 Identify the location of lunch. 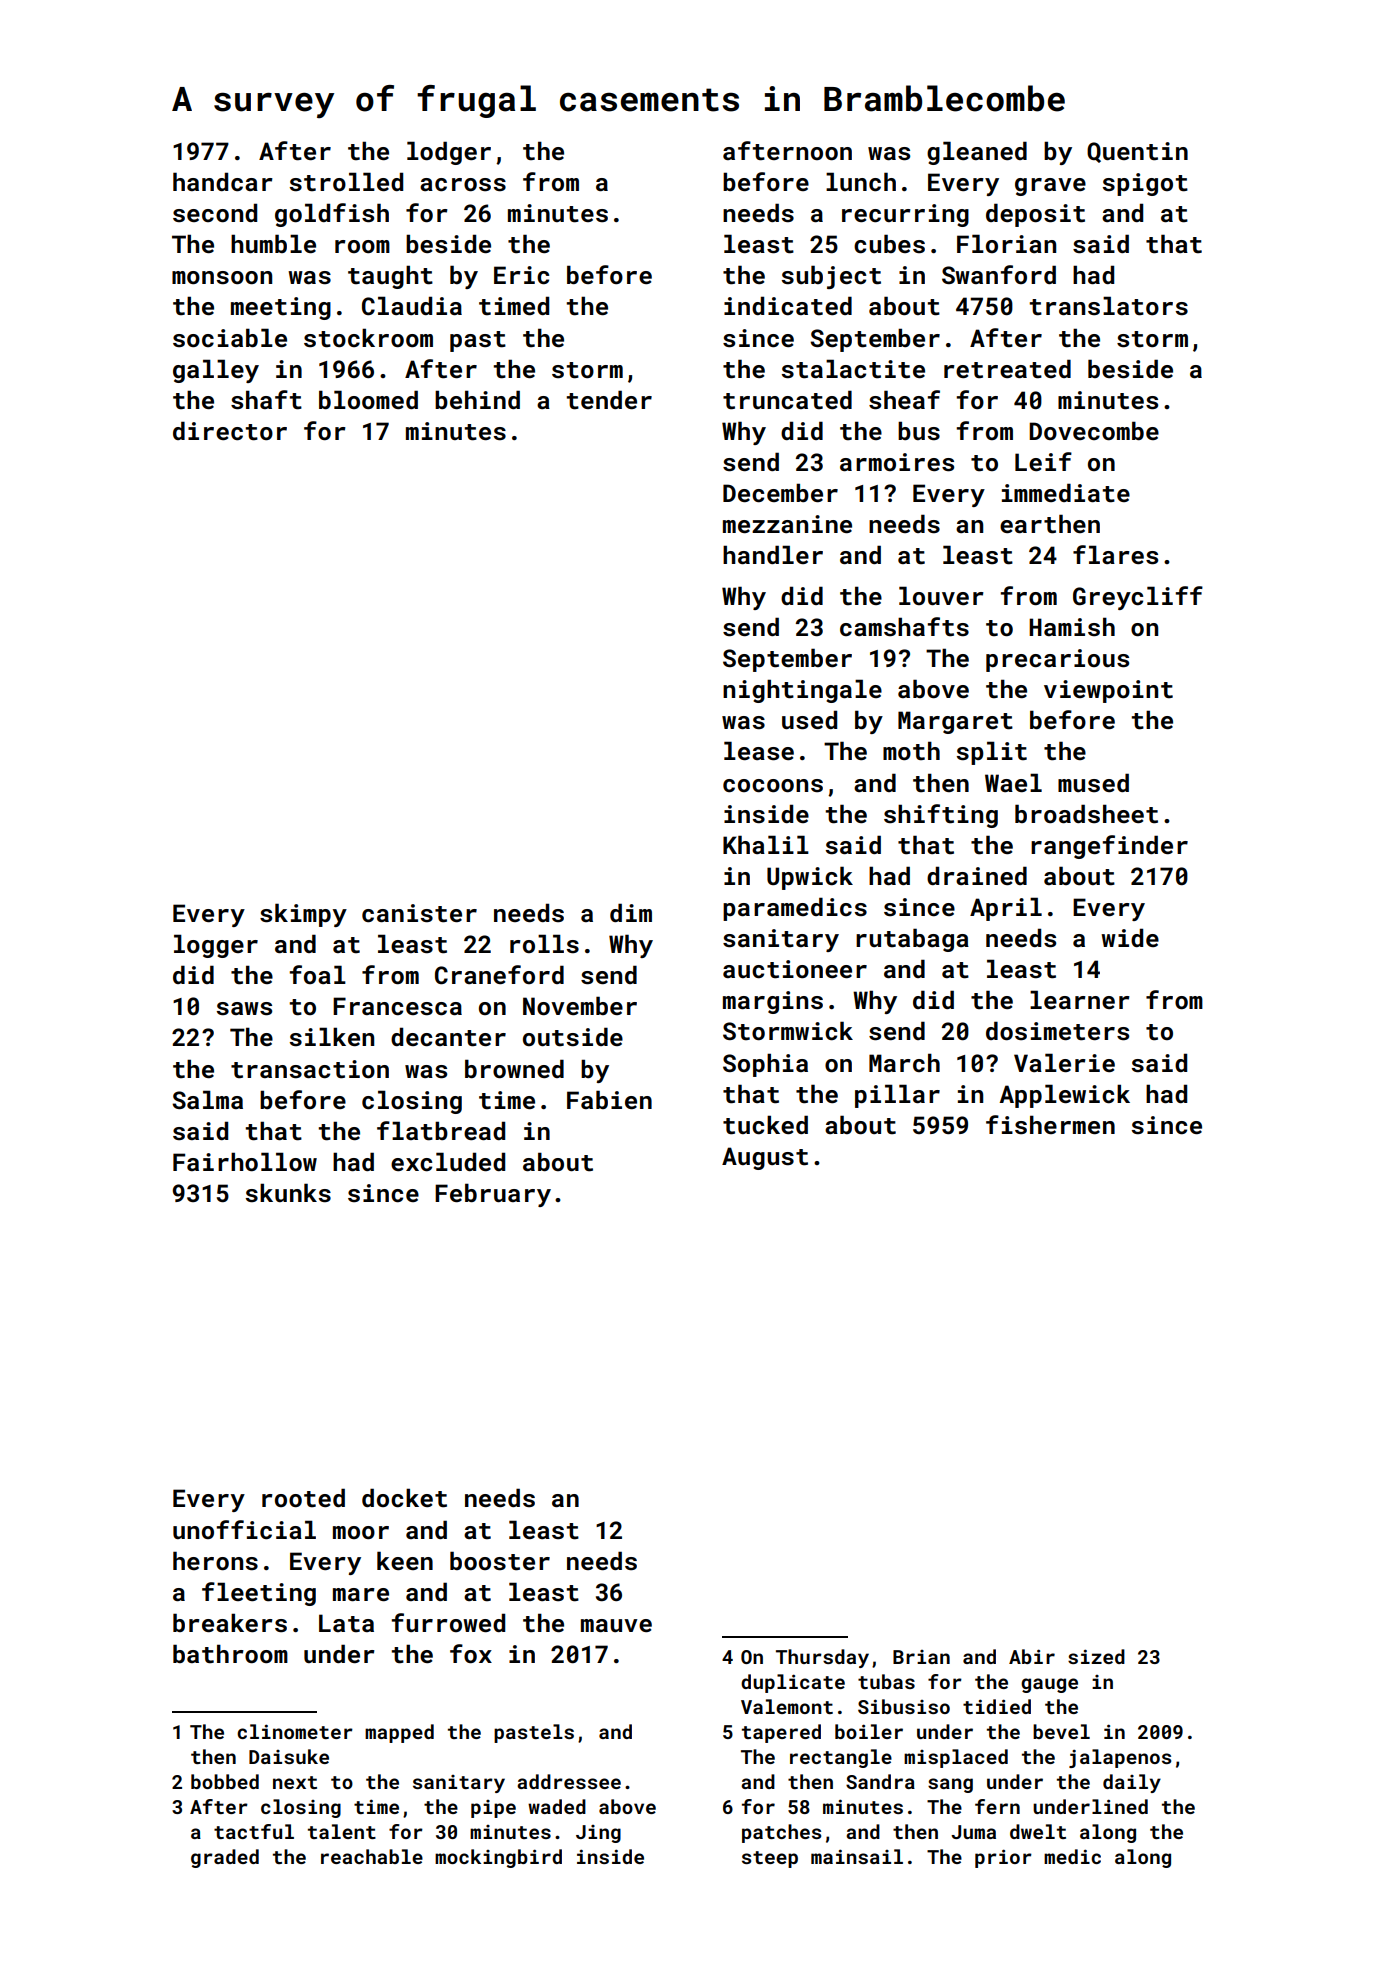
(861, 182).
